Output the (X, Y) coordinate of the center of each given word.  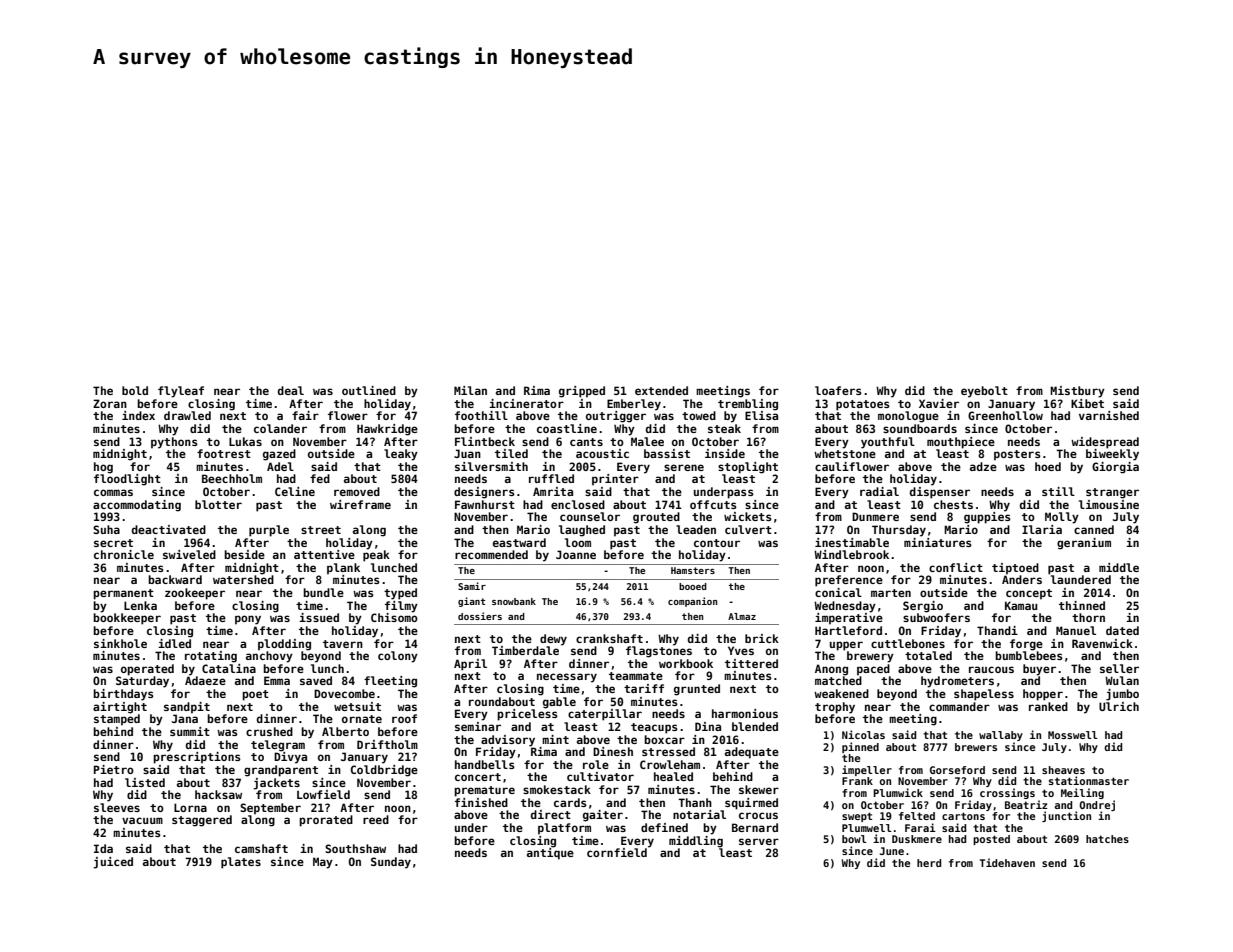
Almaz (742, 616)
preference (849, 581)
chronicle (124, 554)
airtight (120, 708)
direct (551, 814)
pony (248, 620)
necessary (567, 678)
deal (291, 390)
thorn (1088, 617)
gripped (582, 392)
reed (376, 819)
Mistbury (1077, 392)
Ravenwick (1102, 643)
